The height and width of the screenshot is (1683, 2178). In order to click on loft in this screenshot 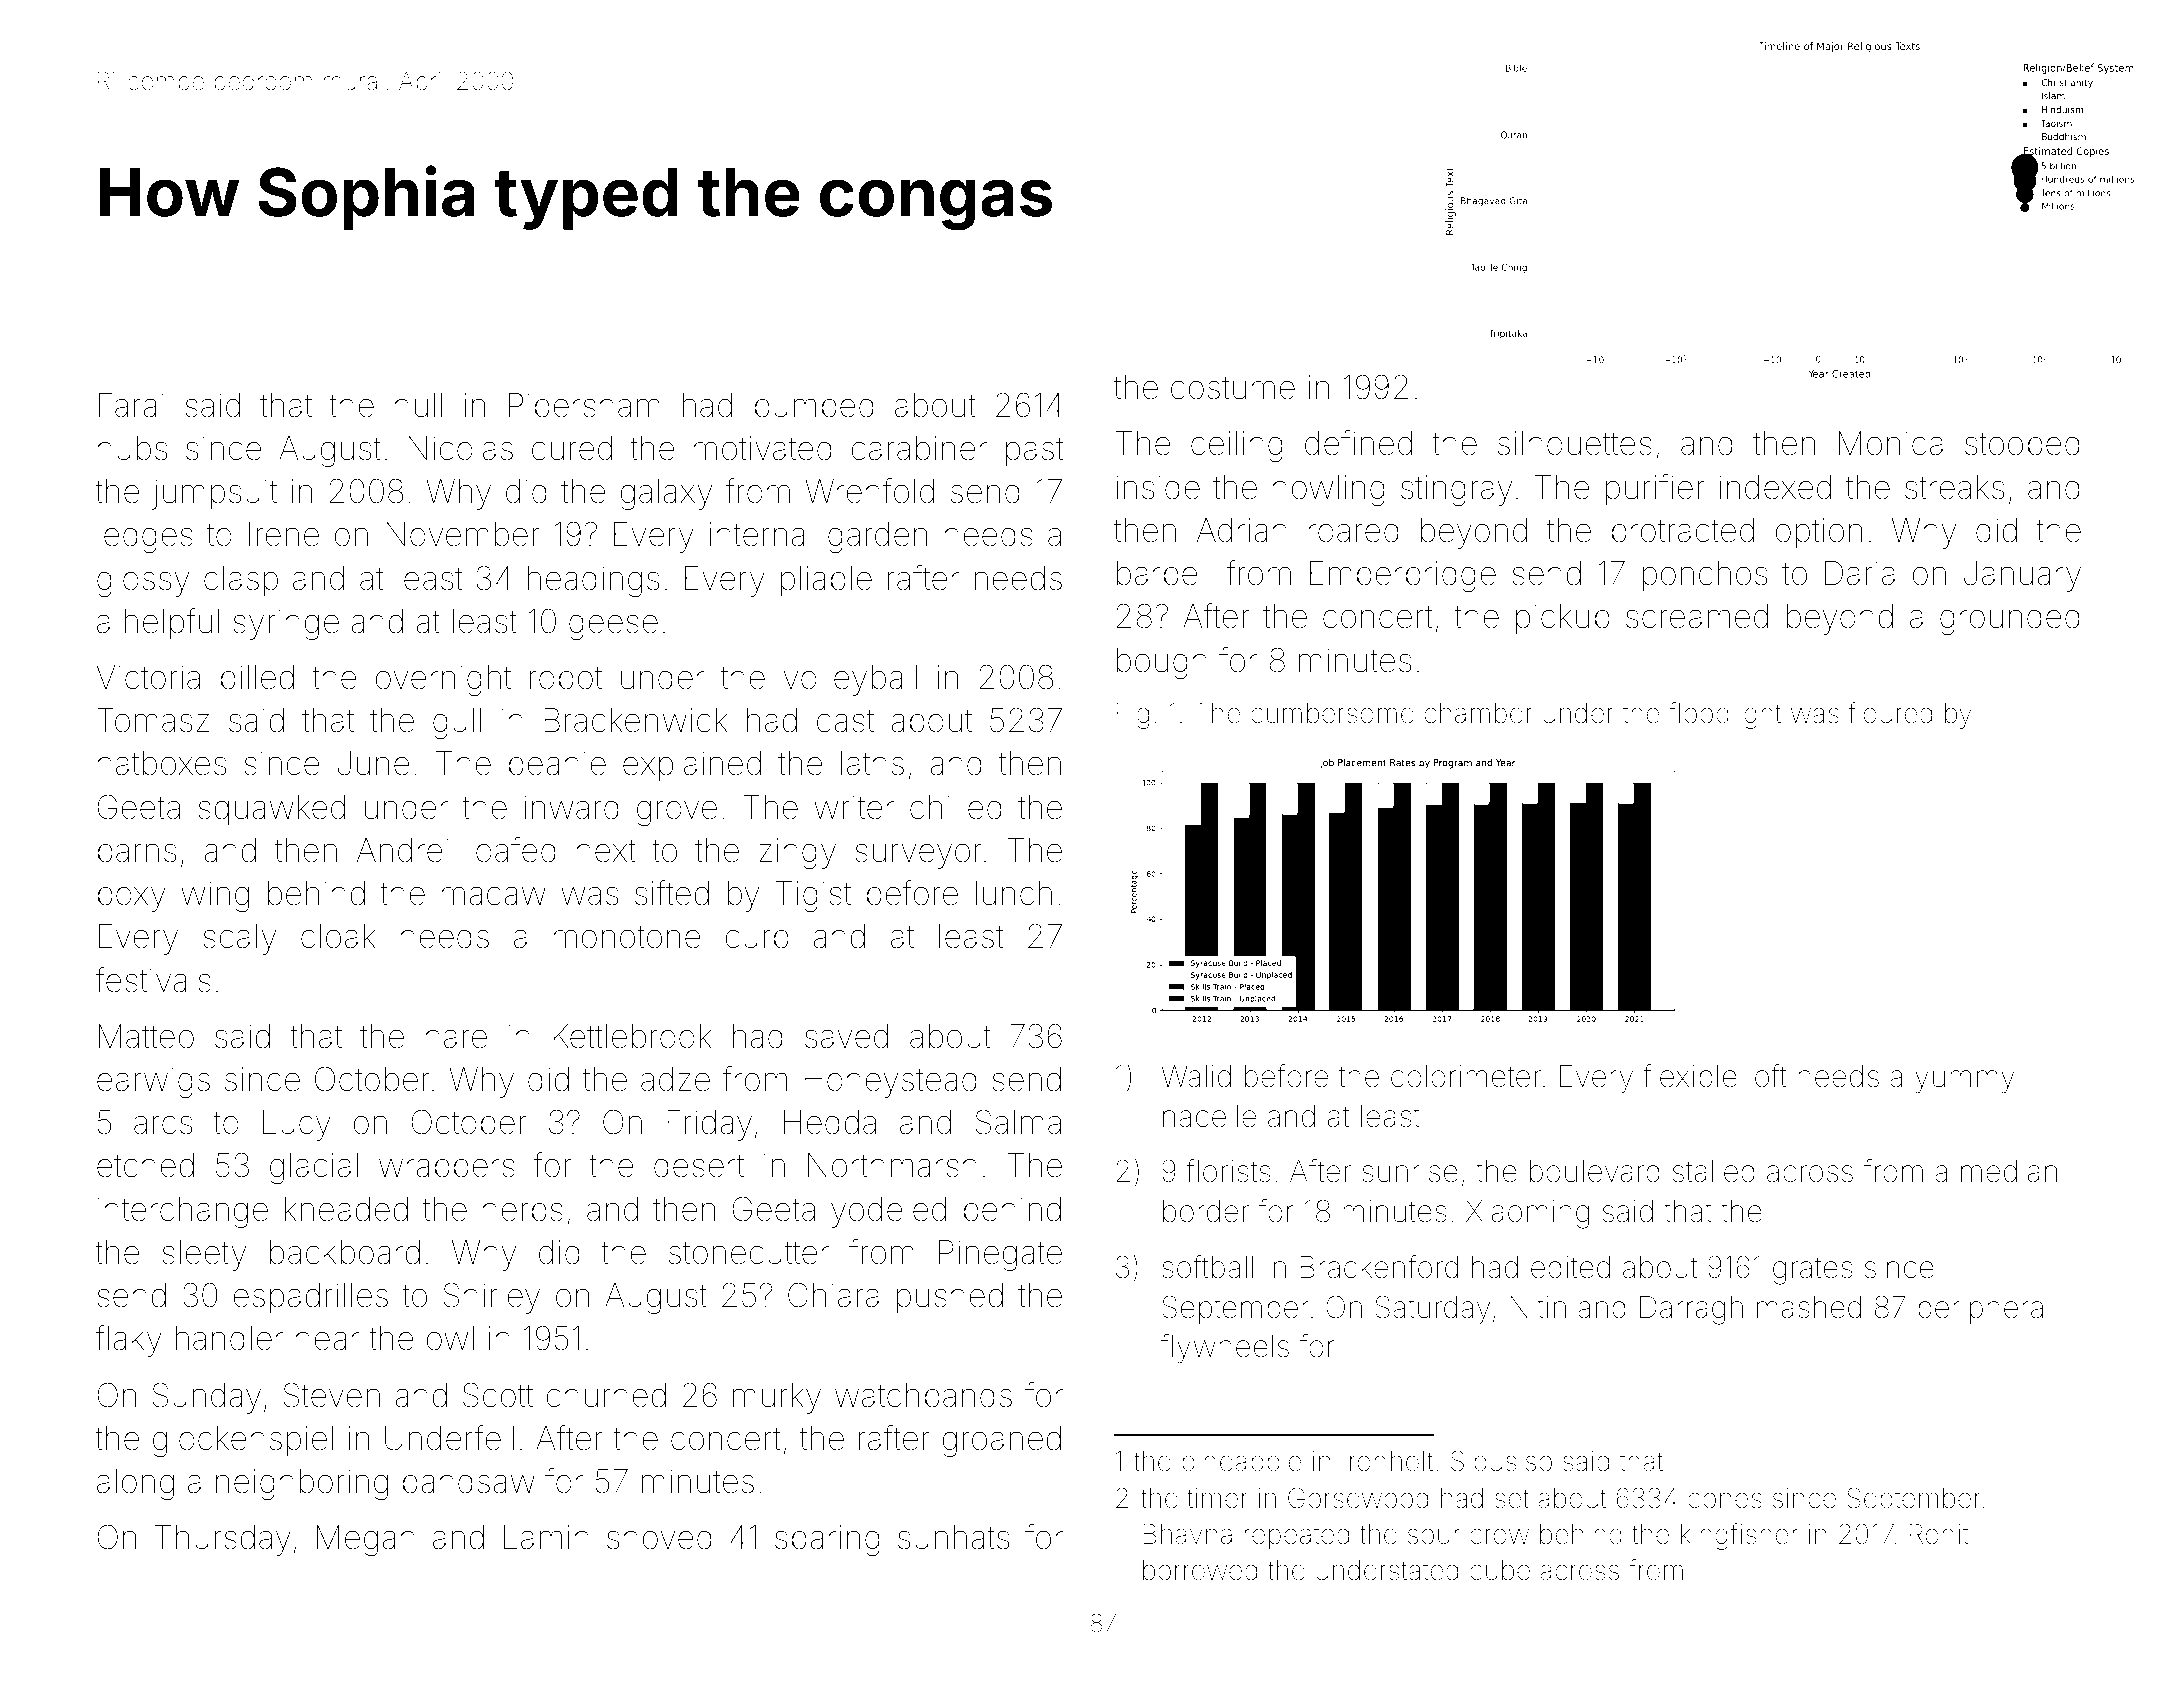, I will do `click(1767, 1076)`.
